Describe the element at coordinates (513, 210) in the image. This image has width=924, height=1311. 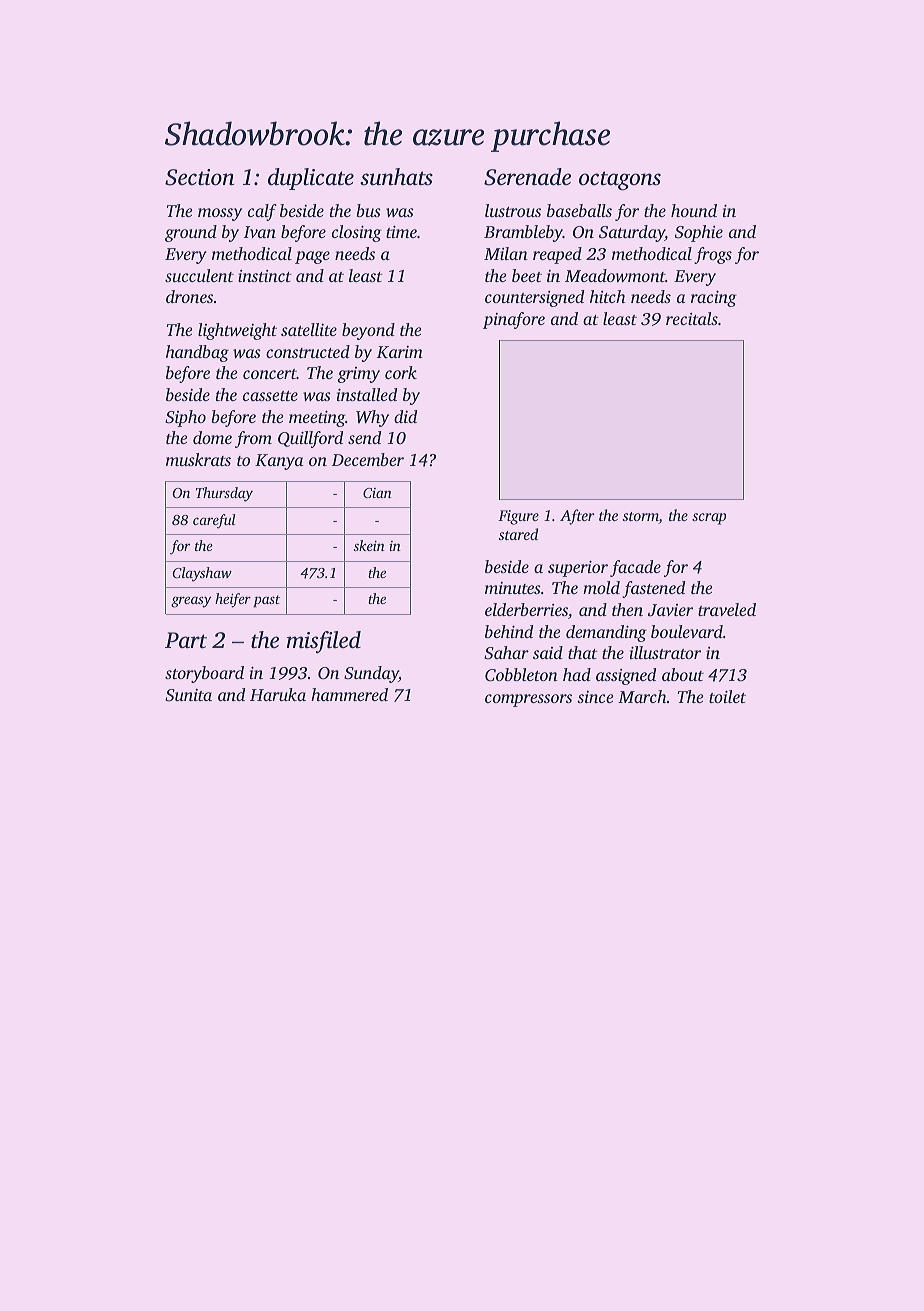
I see `lustrous` at that location.
